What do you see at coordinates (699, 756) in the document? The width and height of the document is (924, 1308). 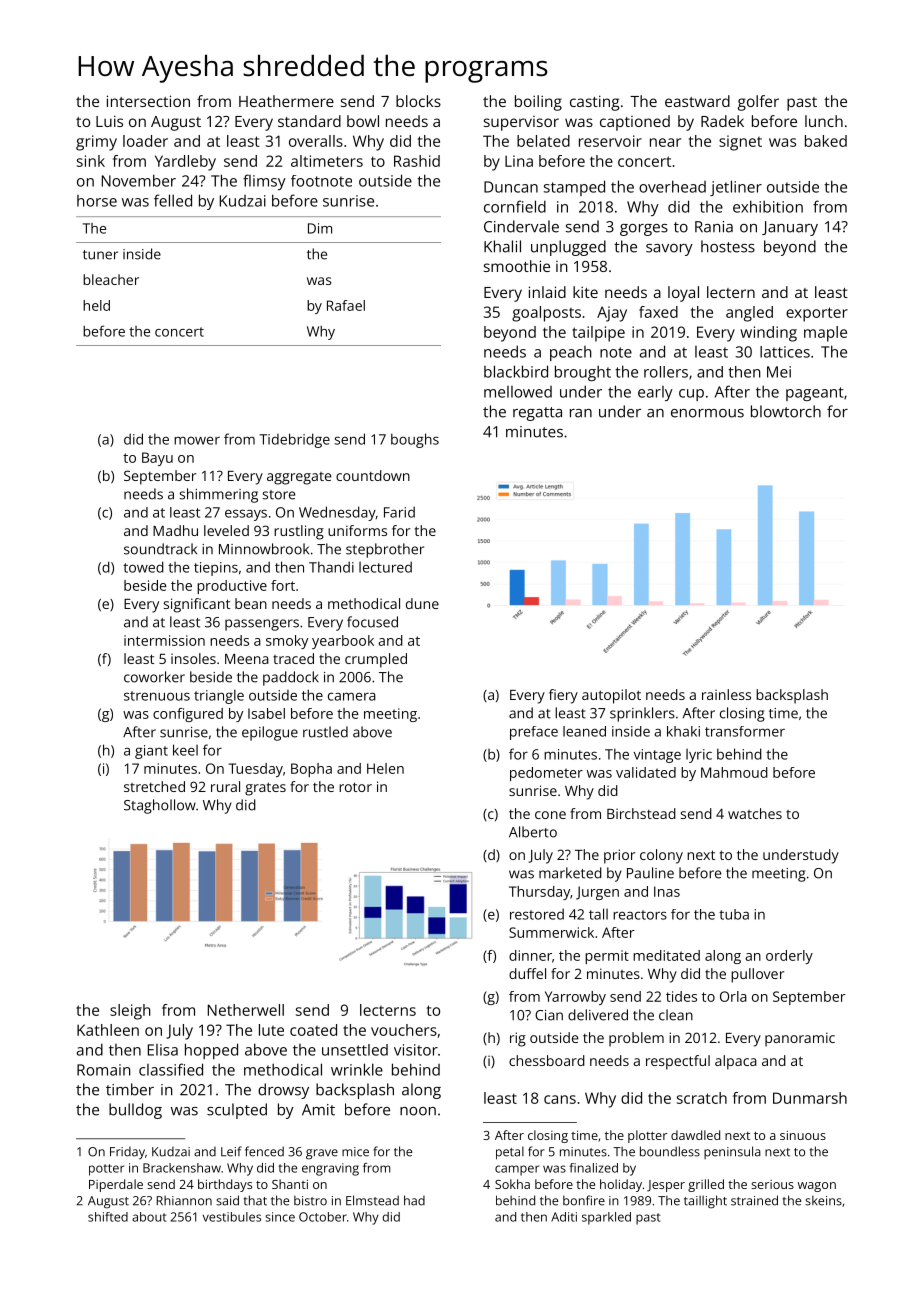 I see `lyric` at bounding box center [699, 756].
